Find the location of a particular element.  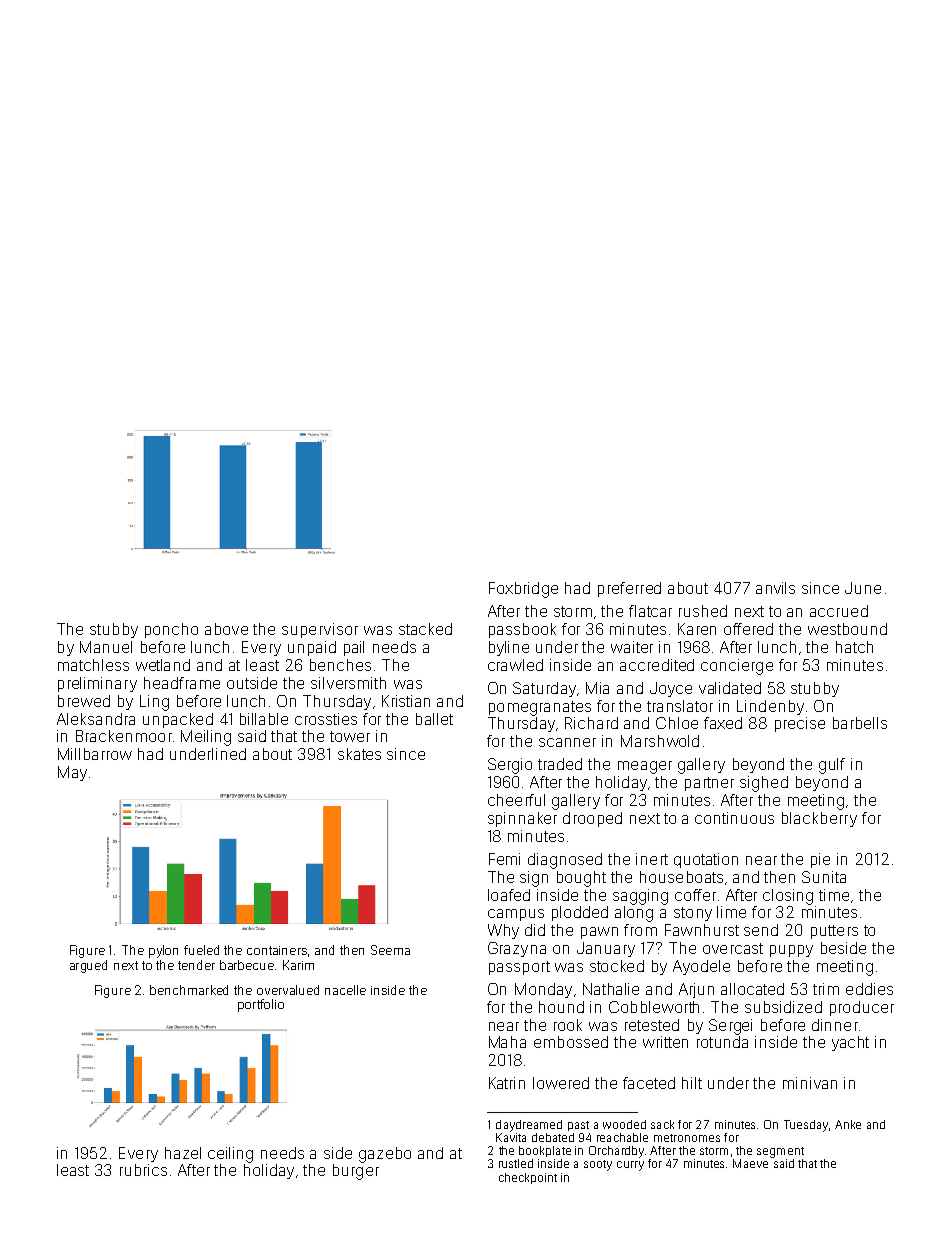

poncho is located at coordinates (171, 630).
